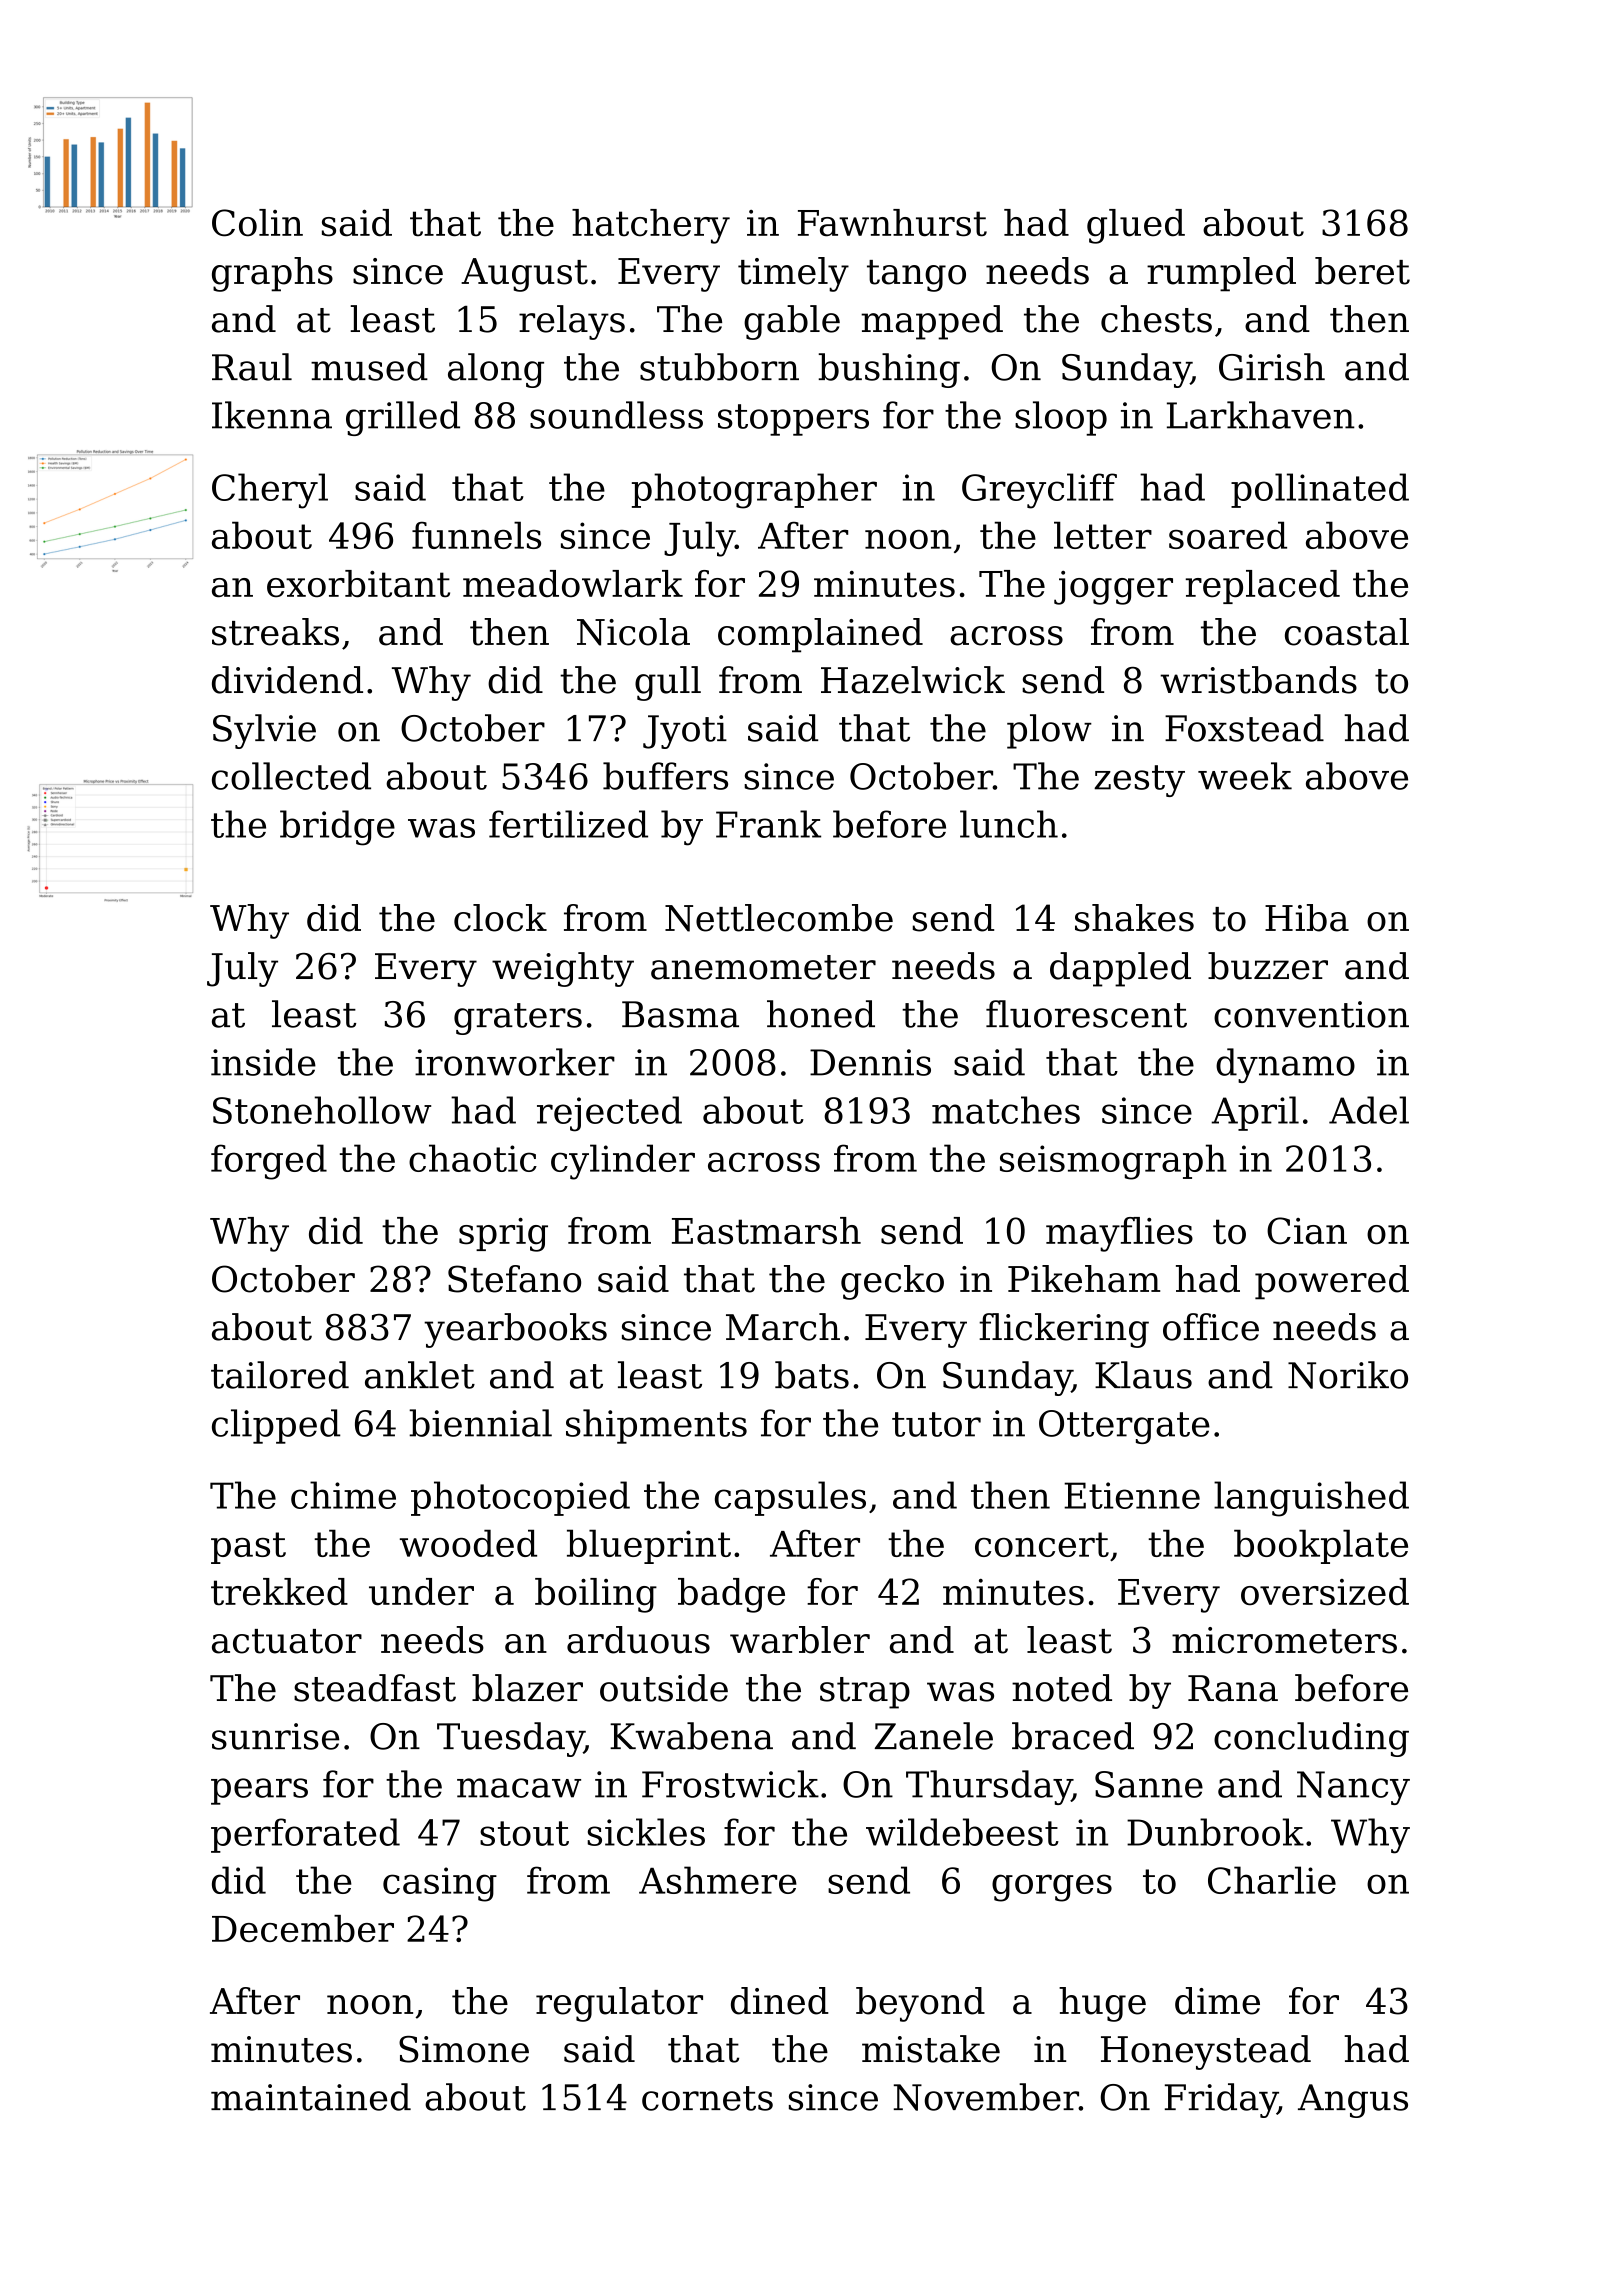 Image resolution: width=1620 pixels, height=2292 pixels. Describe the element at coordinates (311, 2097) in the screenshot. I see `maintained` at that location.
